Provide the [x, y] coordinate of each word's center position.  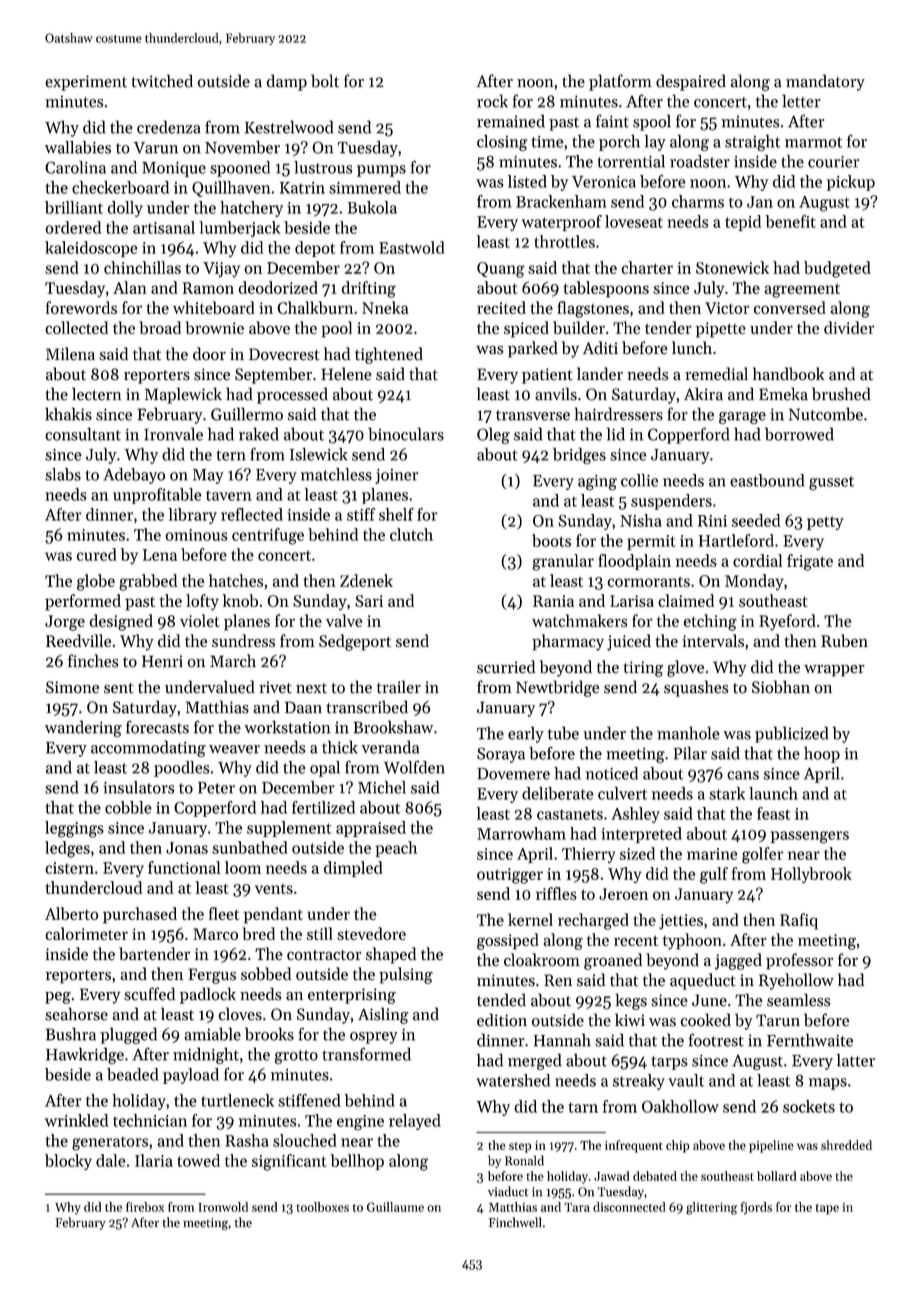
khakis [68, 414]
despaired [691, 82]
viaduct [508, 1191]
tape [827, 1209]
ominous [196, 535]
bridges [579, 456]
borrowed [799, 434]
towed [199, 1160]
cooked [706, 1020]
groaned [613, 961]
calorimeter [86, 933]
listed [527, 181]
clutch [411, 534]
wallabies [78, 147]
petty [825, 523]
